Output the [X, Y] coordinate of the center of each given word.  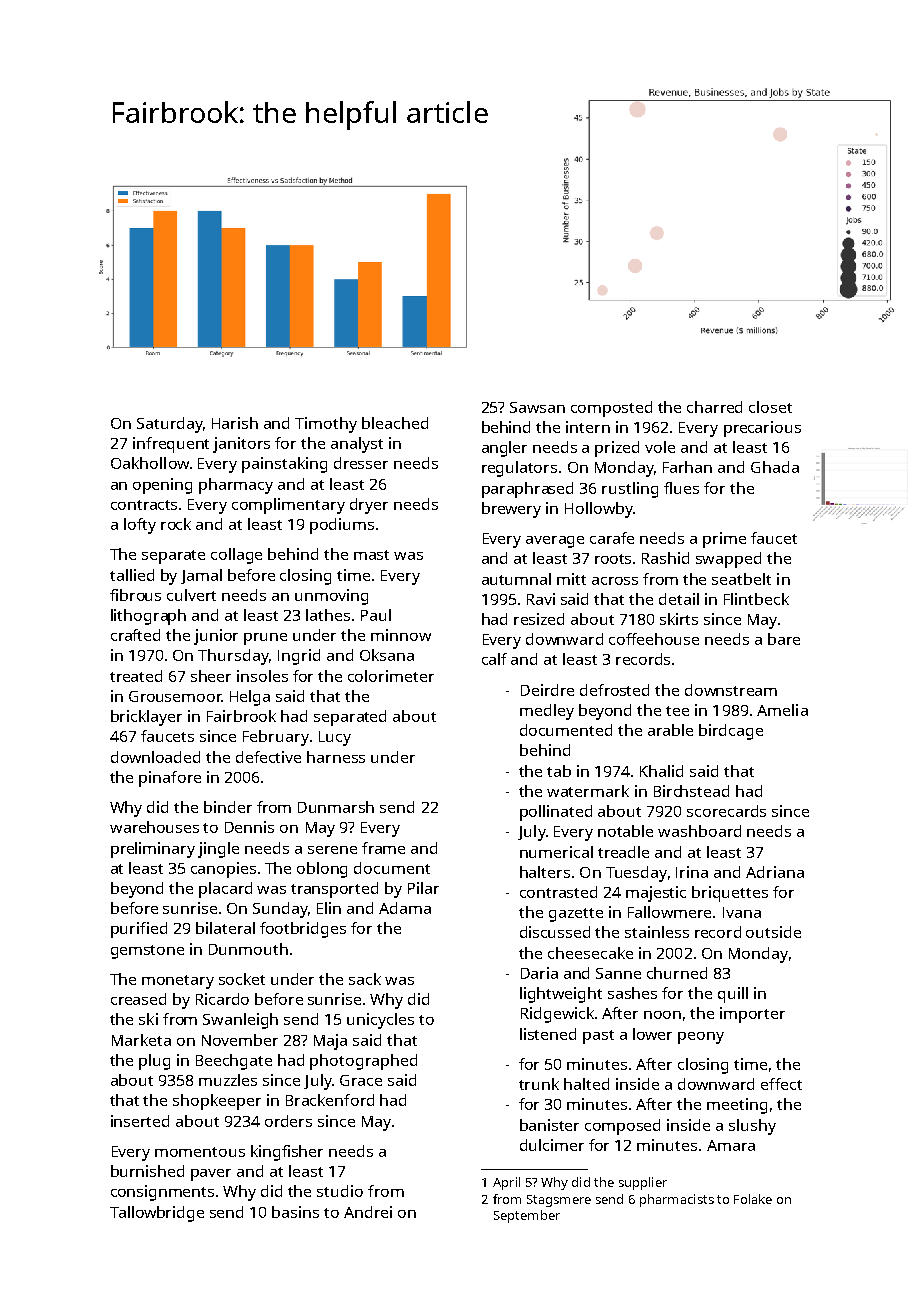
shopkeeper [217, 1102]
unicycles [380, 1021]
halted [586, 1084]
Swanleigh [240, 1021]
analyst [357, 445]
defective [268, 757]
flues [681, 488]
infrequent [171, 445]
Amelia [782, 710]
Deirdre [547, 690]
